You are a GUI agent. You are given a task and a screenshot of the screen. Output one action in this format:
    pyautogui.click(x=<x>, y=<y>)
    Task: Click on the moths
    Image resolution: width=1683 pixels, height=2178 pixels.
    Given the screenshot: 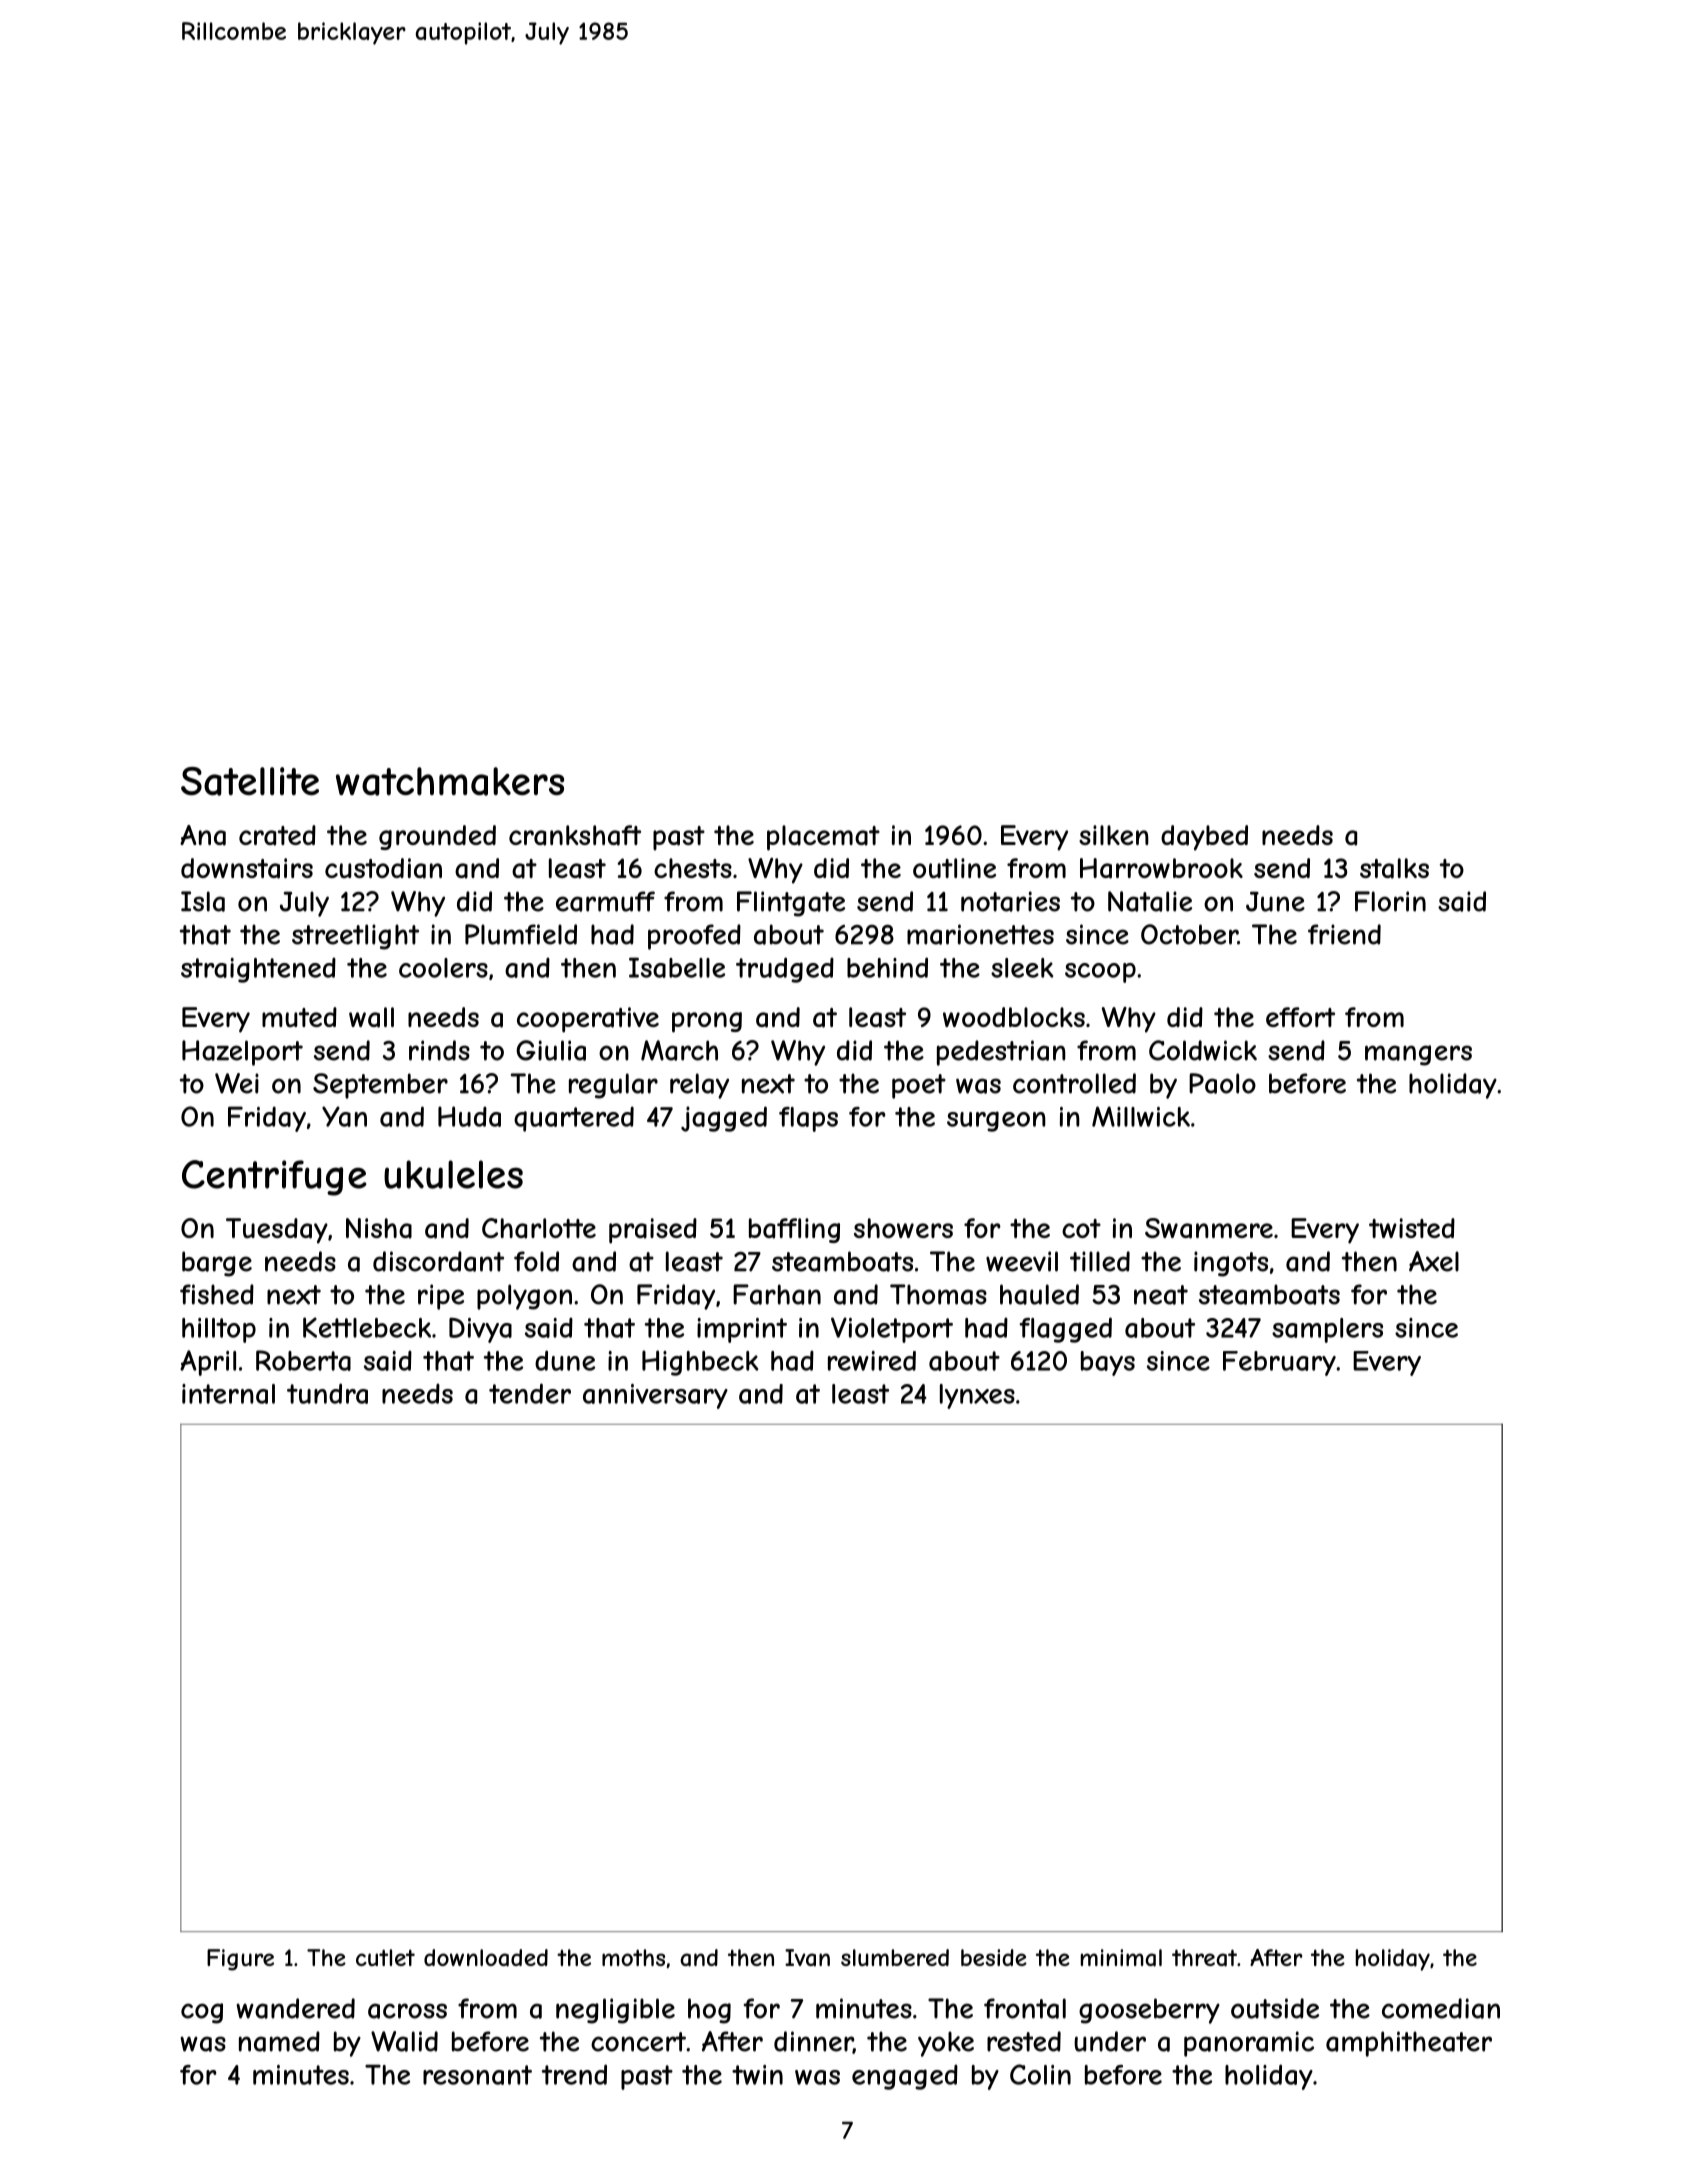 What is the action you would take?
    pyautogui.click(x=633, y=1957)
